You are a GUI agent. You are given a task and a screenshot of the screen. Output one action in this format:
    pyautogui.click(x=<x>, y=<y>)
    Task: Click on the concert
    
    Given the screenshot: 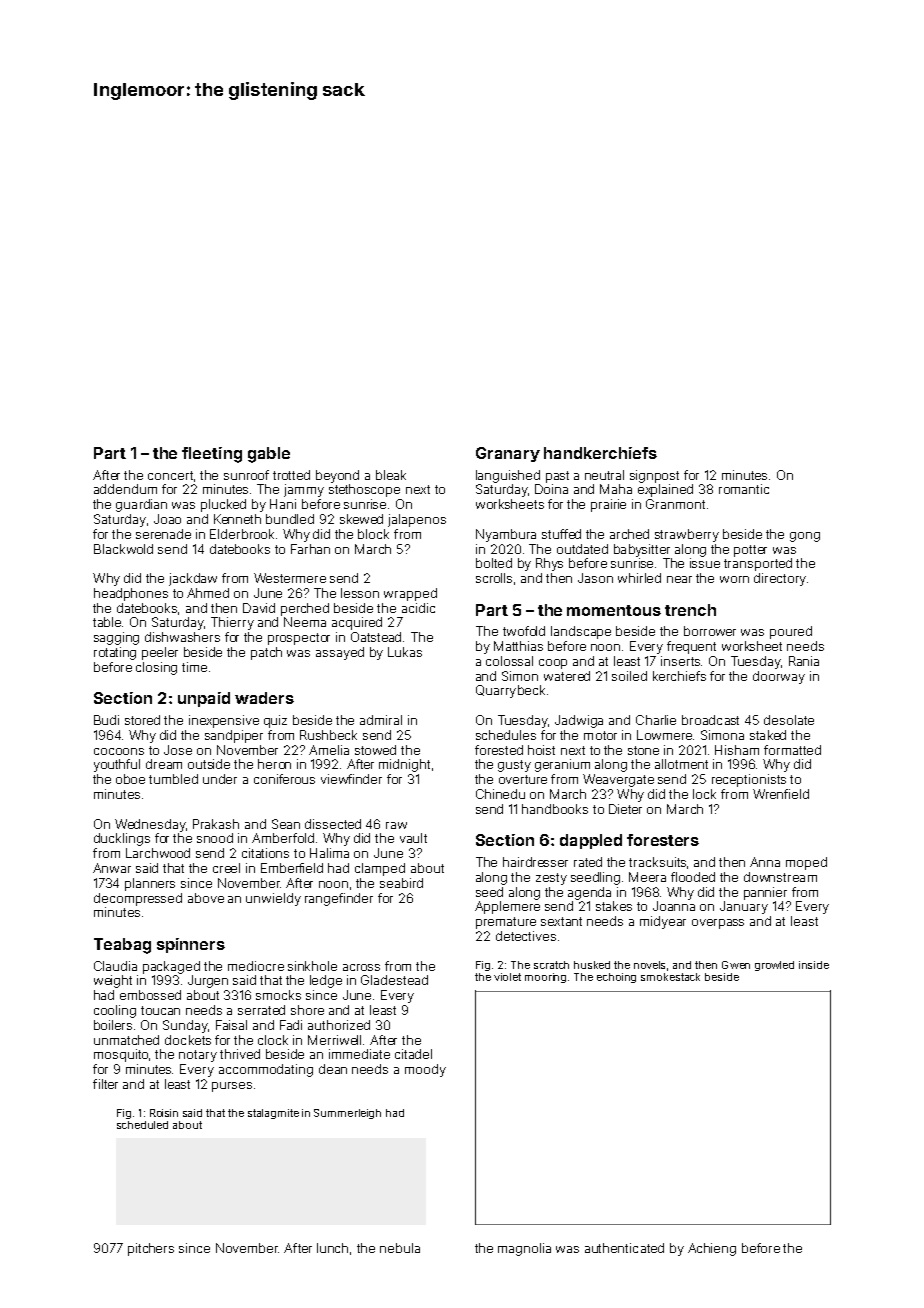 What is the action you would take?
    pyautogui.click(x=170, y=475)
